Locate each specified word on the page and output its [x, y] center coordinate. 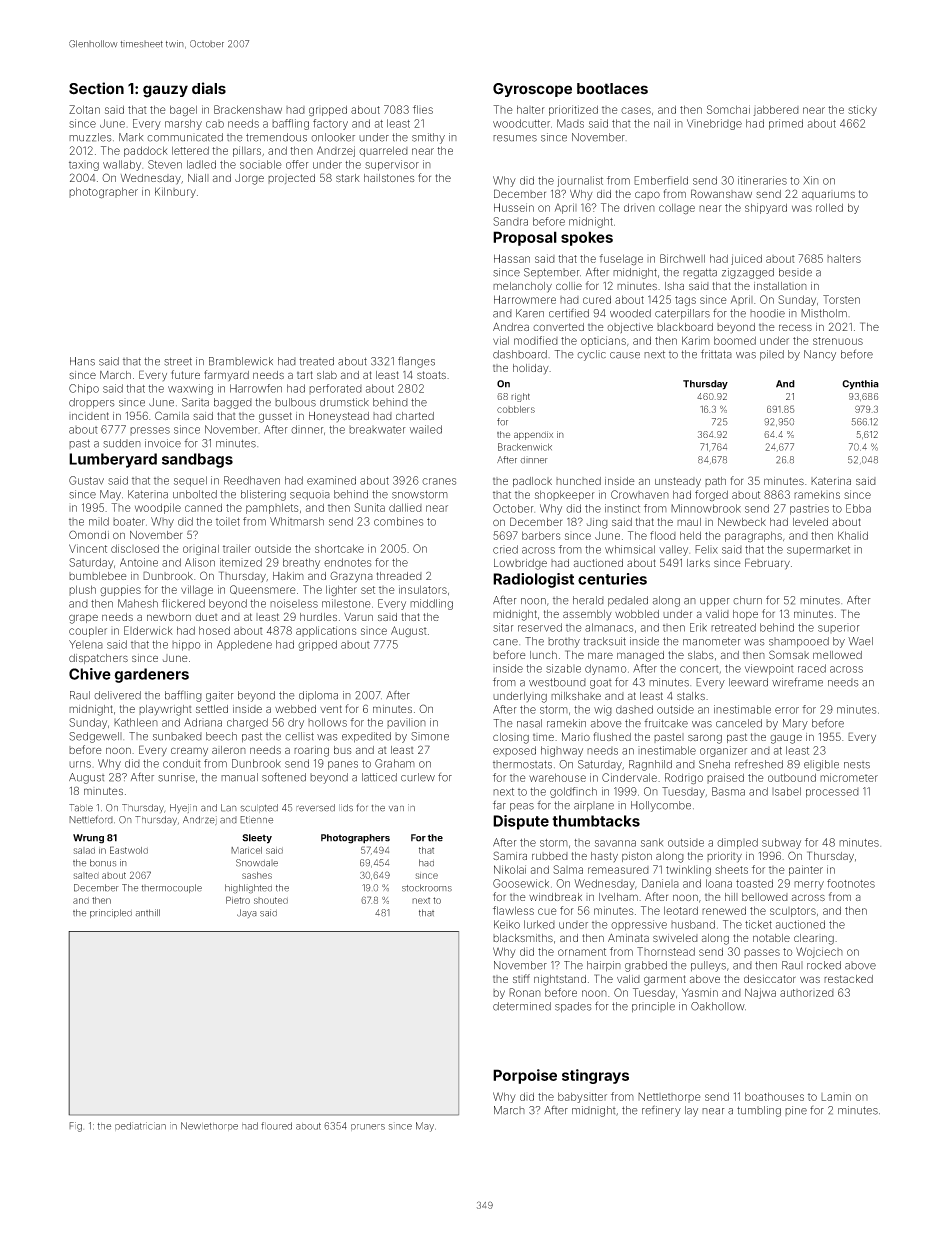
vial [501, 340]
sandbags [197, 460]
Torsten [841, 299]
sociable [261, 164]
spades [573, 1007]
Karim [696, 340]
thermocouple [171, 888]
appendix [533, 435]
